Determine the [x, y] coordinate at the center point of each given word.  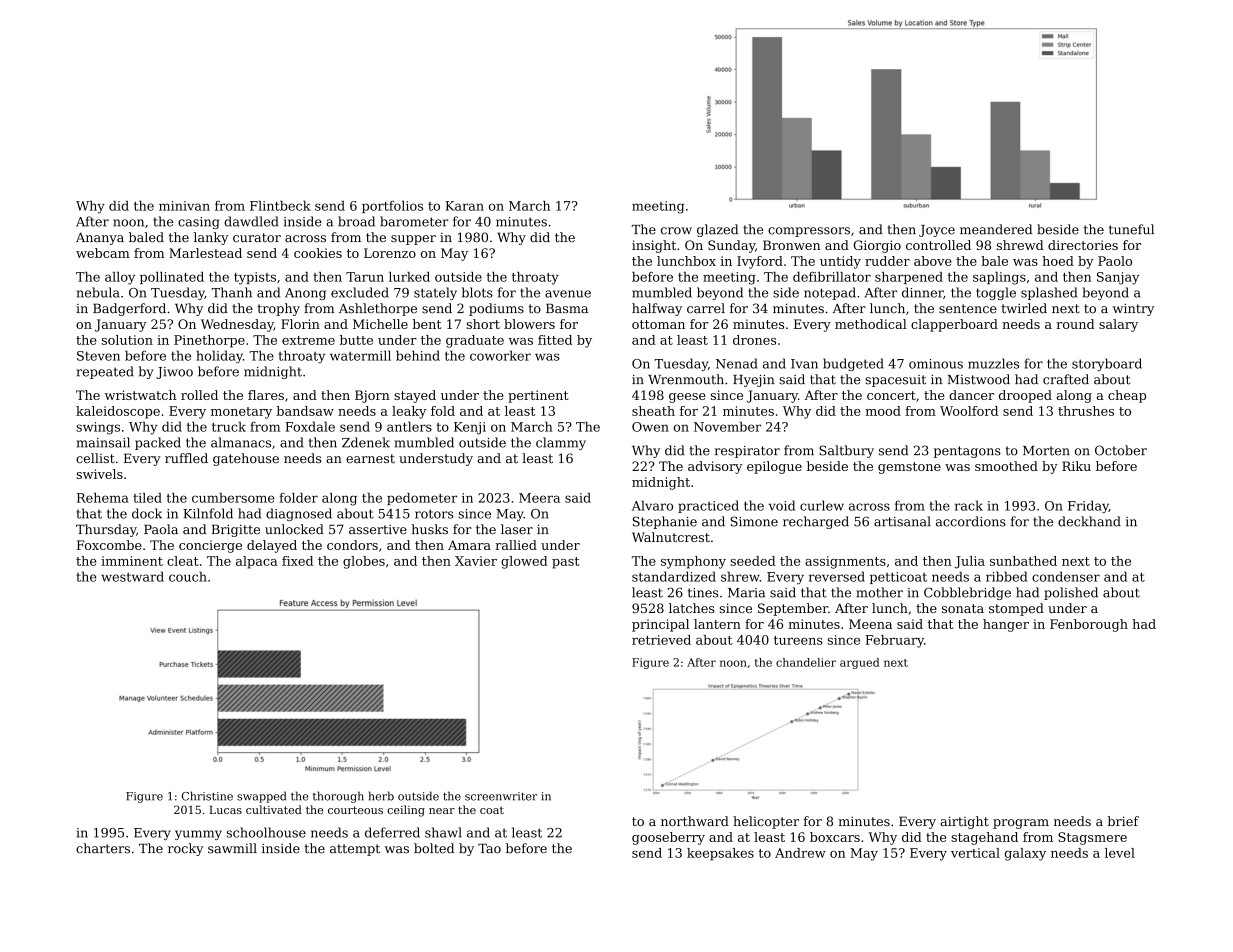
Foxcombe [109, 545]
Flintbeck [280, 206]
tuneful [1131, 229]
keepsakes [720, 854]
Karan [464, 206]
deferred [392, 832]
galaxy [1025, 854]
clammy [561, 443]
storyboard [1107, 364]
